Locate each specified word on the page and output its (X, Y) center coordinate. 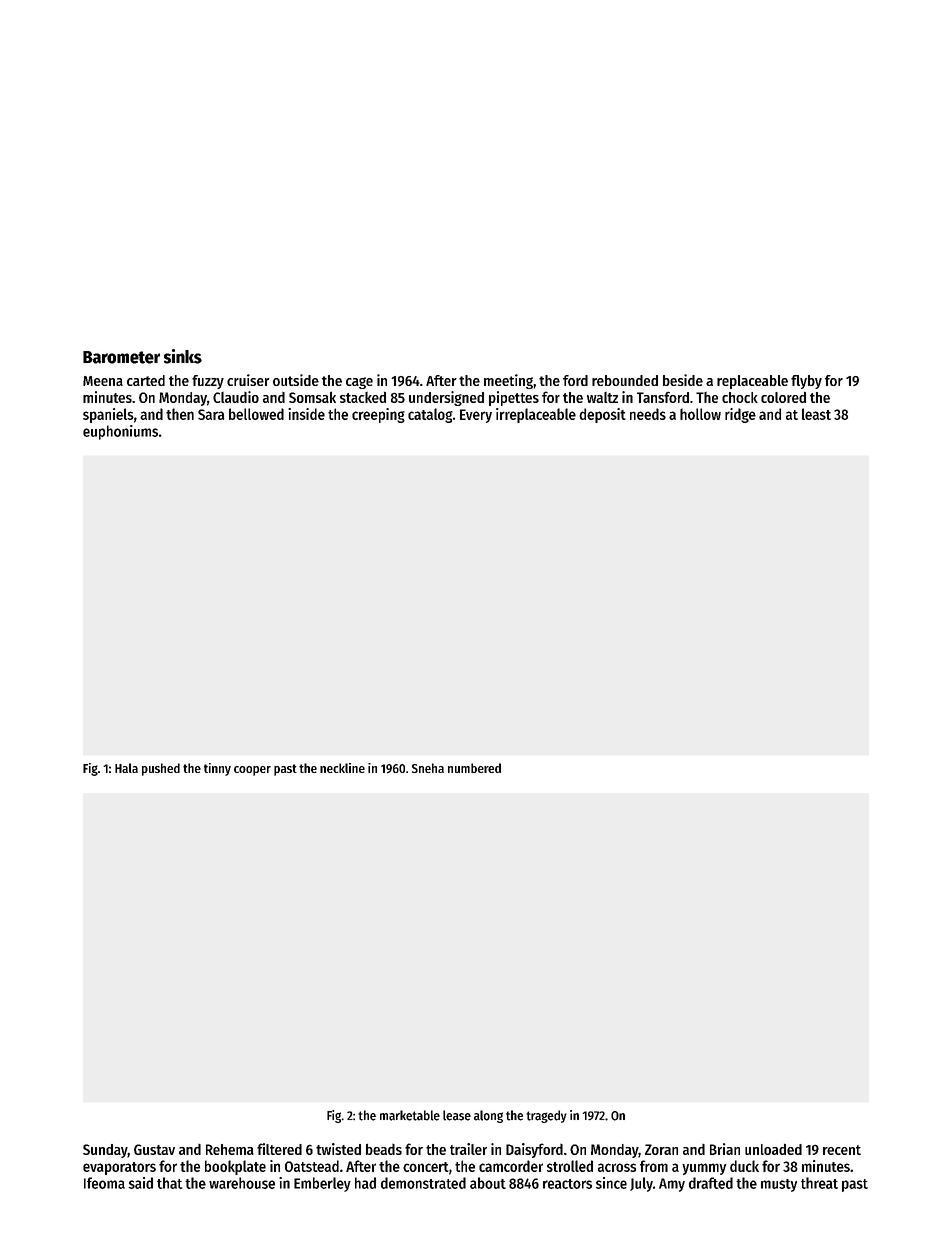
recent (842, 1150)
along (488, 1116)
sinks (183, 356)
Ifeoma (104, 1183)
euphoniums (120, 432)
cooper (252, 771)
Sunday (105, 1151)
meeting (508, 381)
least (816, 414)
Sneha (428, 768)
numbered (474, 768)
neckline (342, 768)
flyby (806, 382)
